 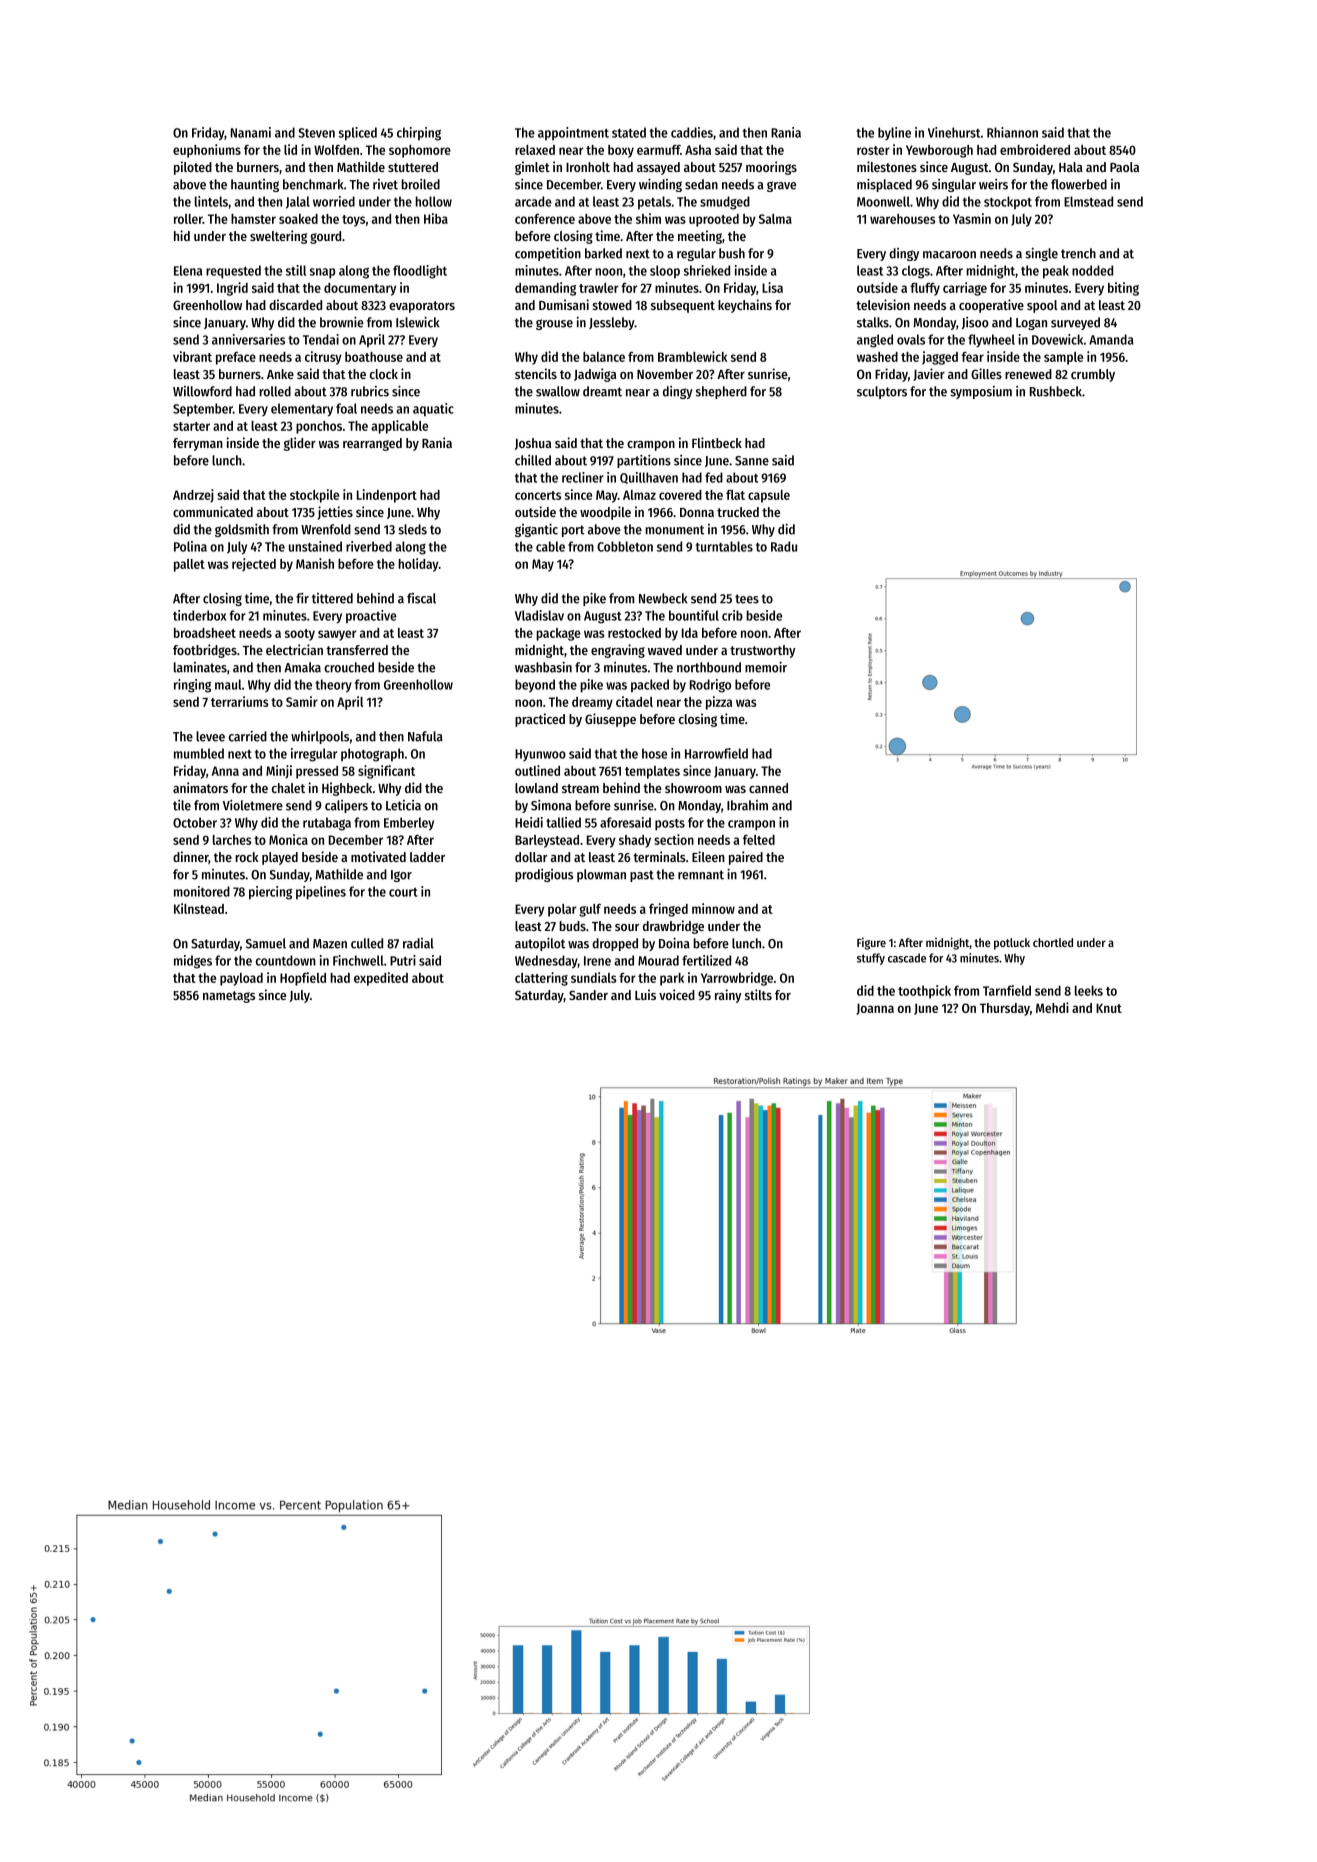 I want to click on proactive, so click(x=371, y=617).
